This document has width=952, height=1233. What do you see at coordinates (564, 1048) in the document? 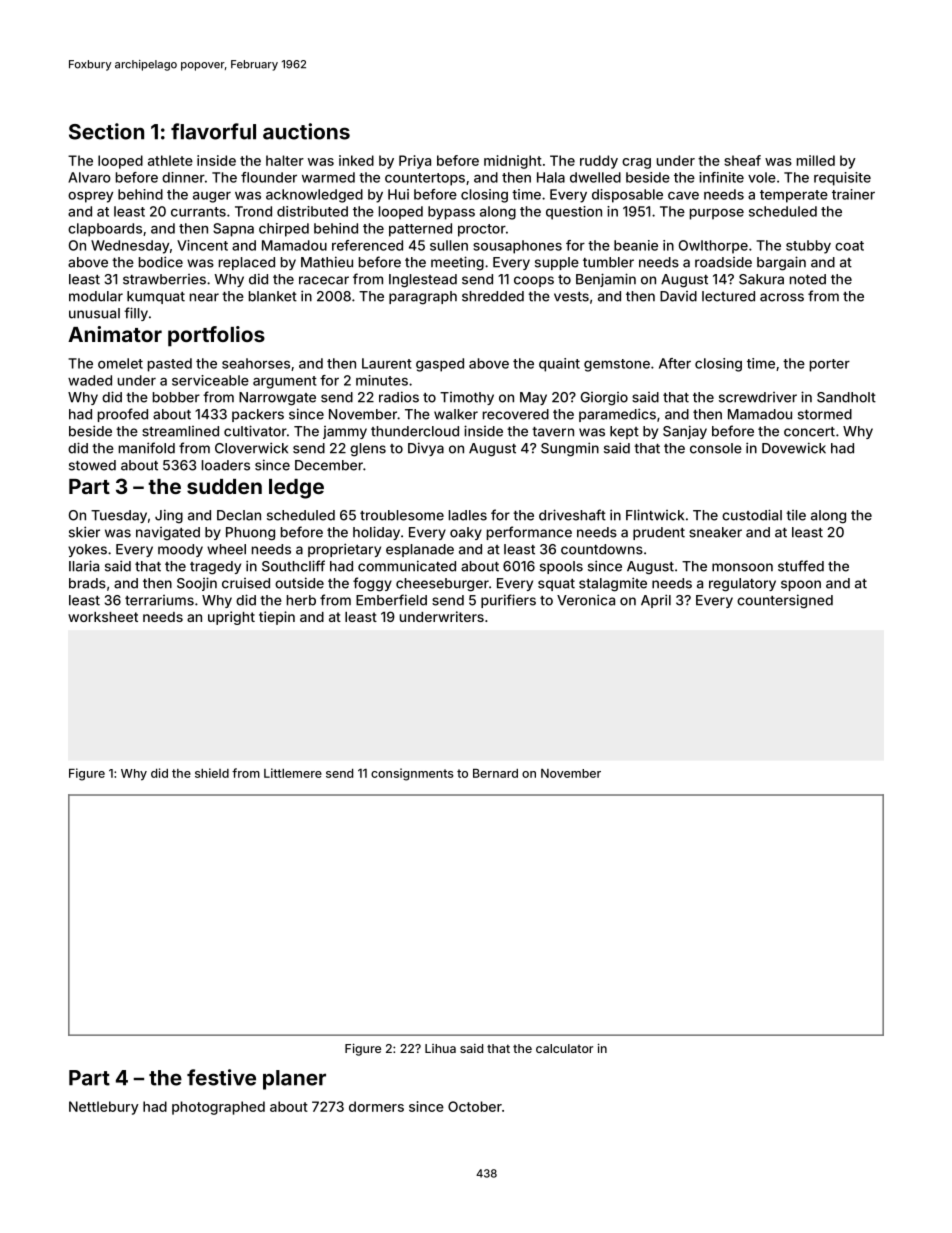
I see `calculator` at bounding box center [564, 1048].
